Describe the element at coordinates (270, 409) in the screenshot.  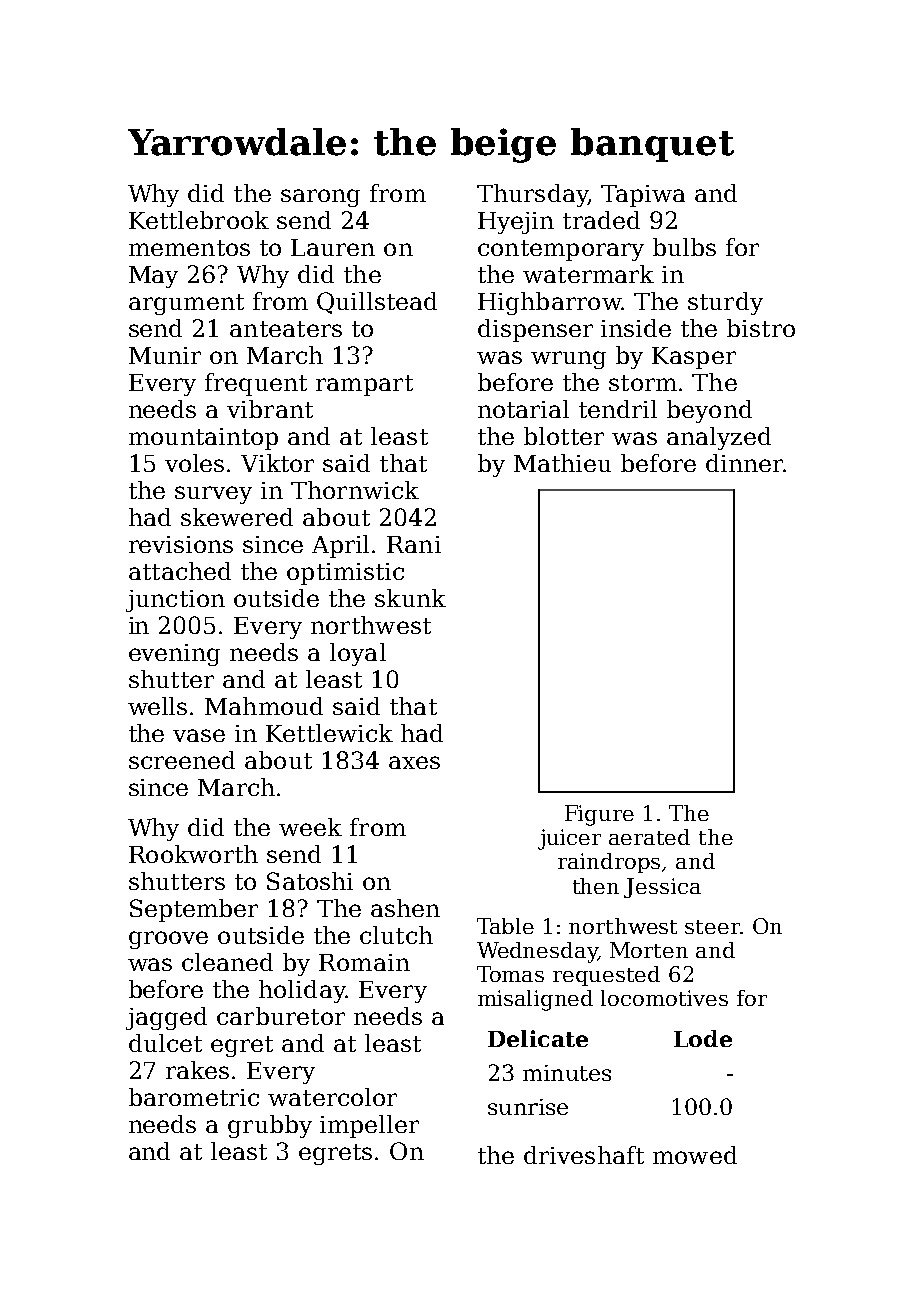
I see `vibrant` at that location.
